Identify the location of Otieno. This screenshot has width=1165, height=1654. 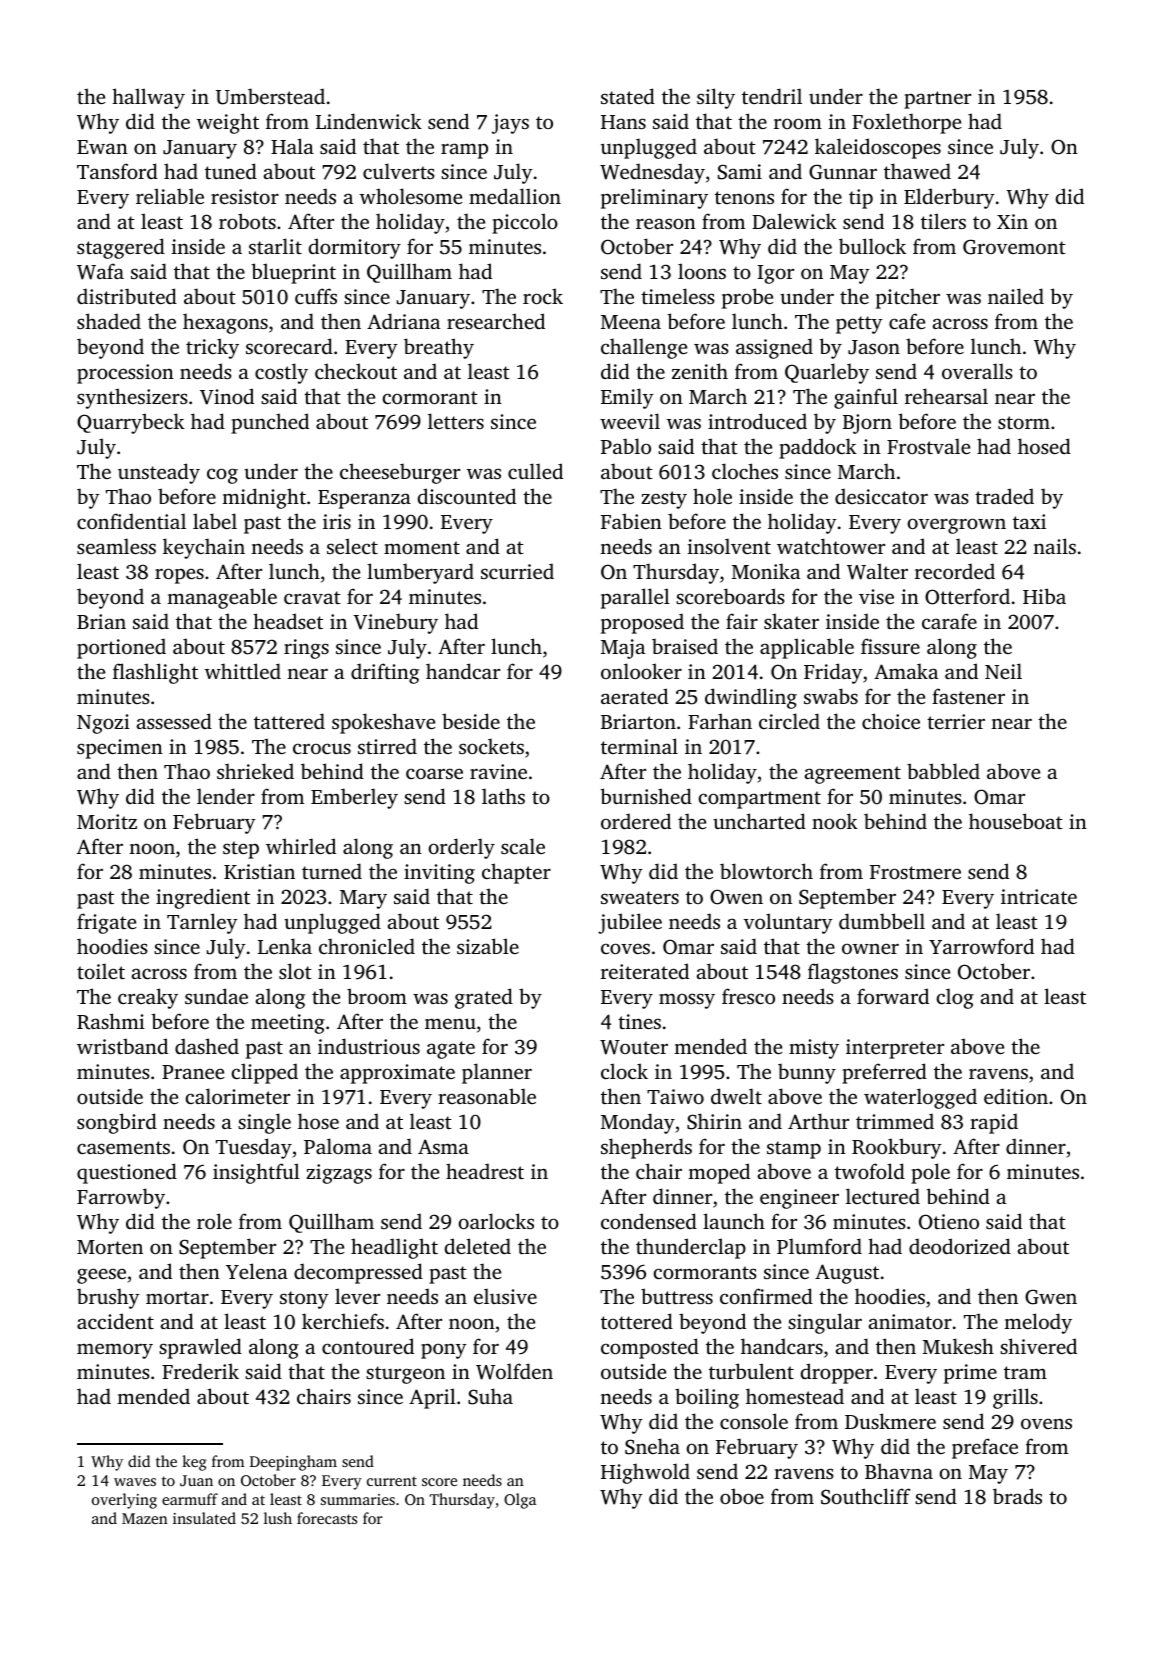
(949, 1222).
